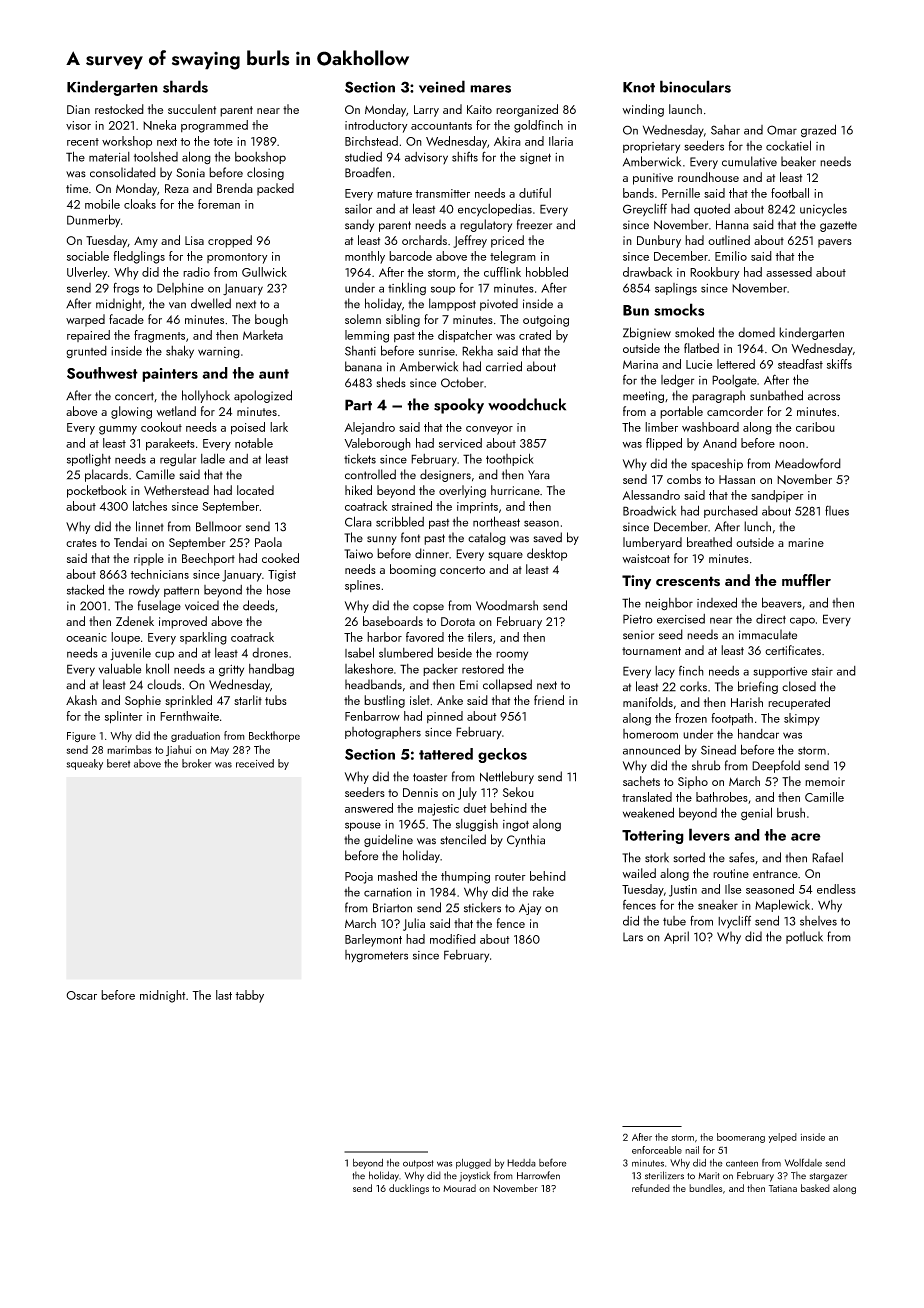 Image resolution: width=924 pixels, height=1308 pixels. What do you see at coordinates (78, 109) in the screenshot?
I see `Dian` at bounding box center [78, 109].
